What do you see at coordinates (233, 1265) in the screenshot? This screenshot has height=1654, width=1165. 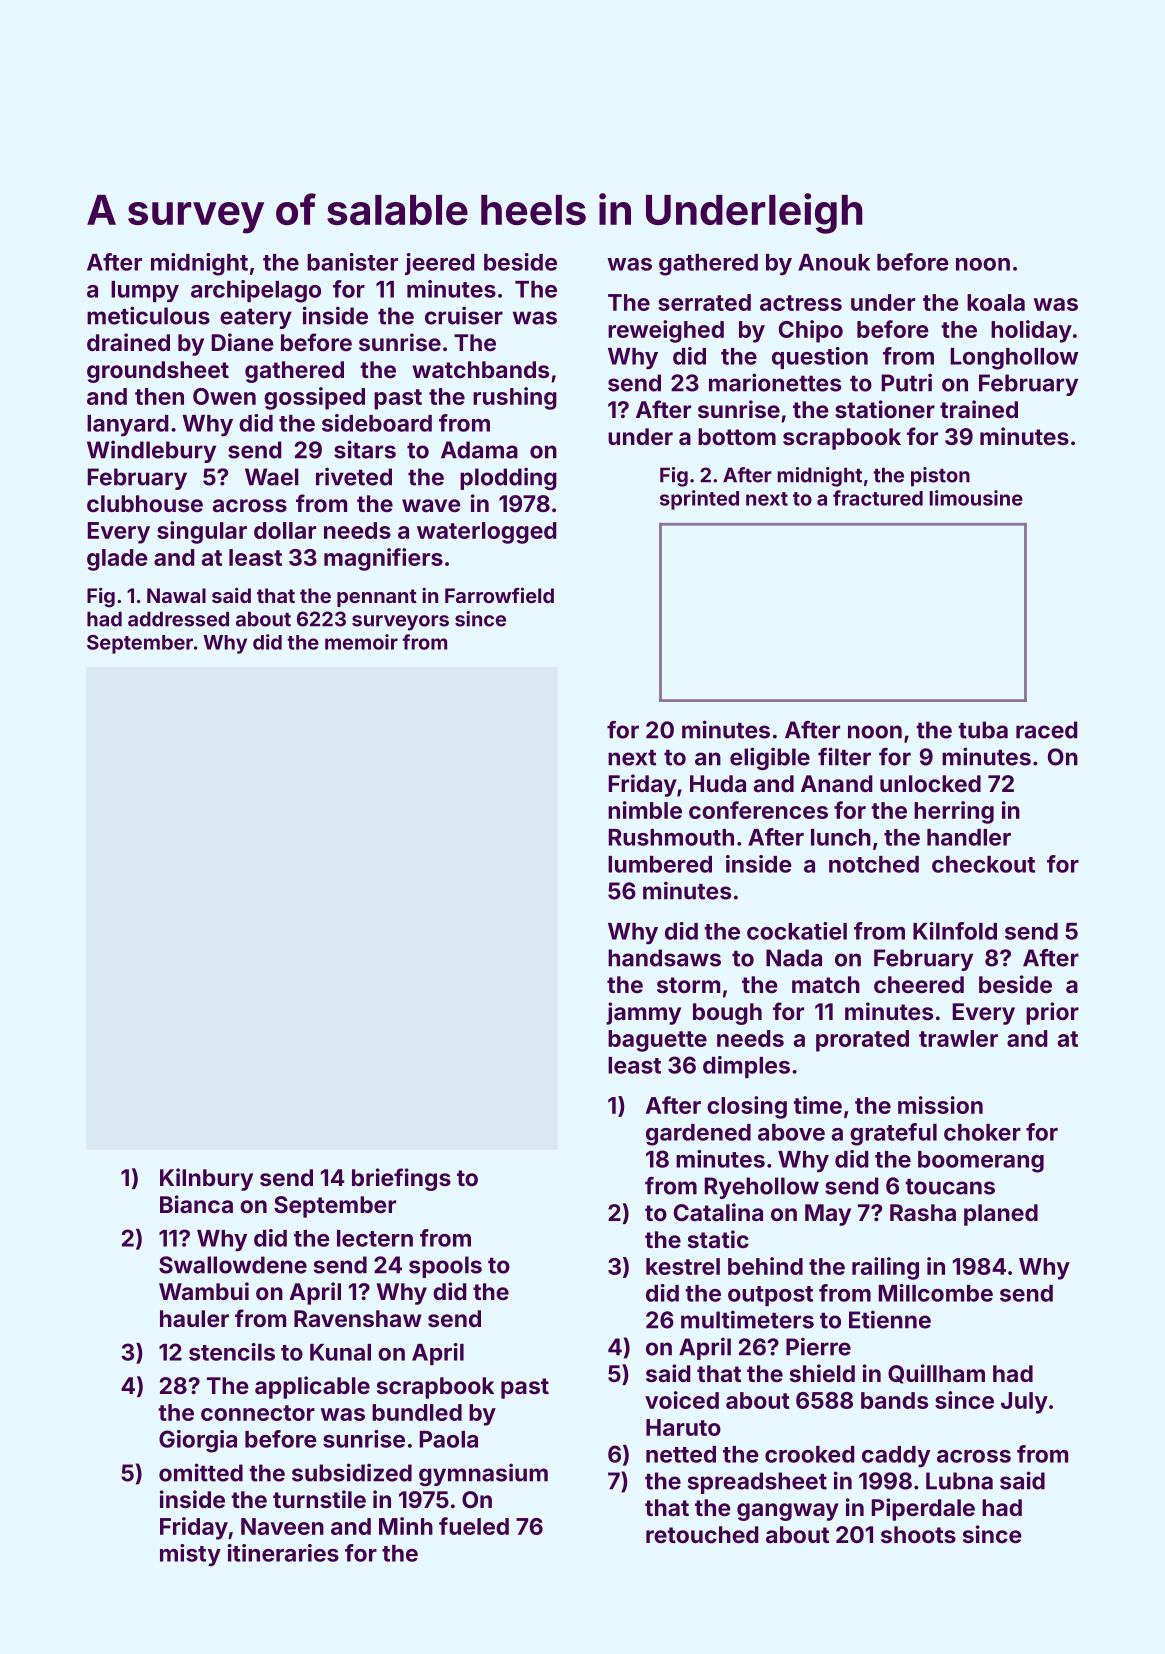 I see `Swallowdene` at bounding box center [233, 1265].
